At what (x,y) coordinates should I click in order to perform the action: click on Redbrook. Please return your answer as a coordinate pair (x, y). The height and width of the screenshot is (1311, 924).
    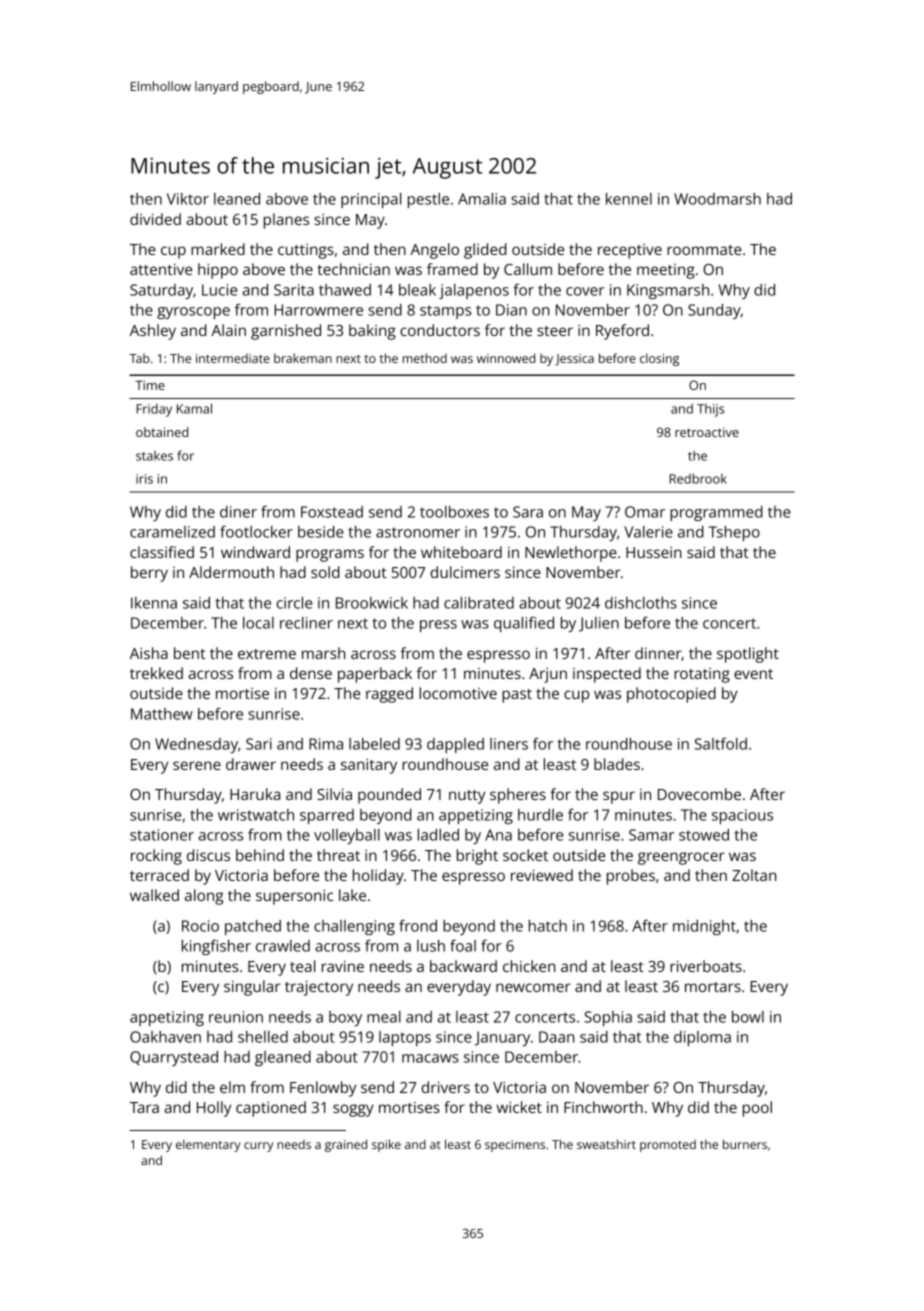
    Looking at the image, I should click on (698, 478).
